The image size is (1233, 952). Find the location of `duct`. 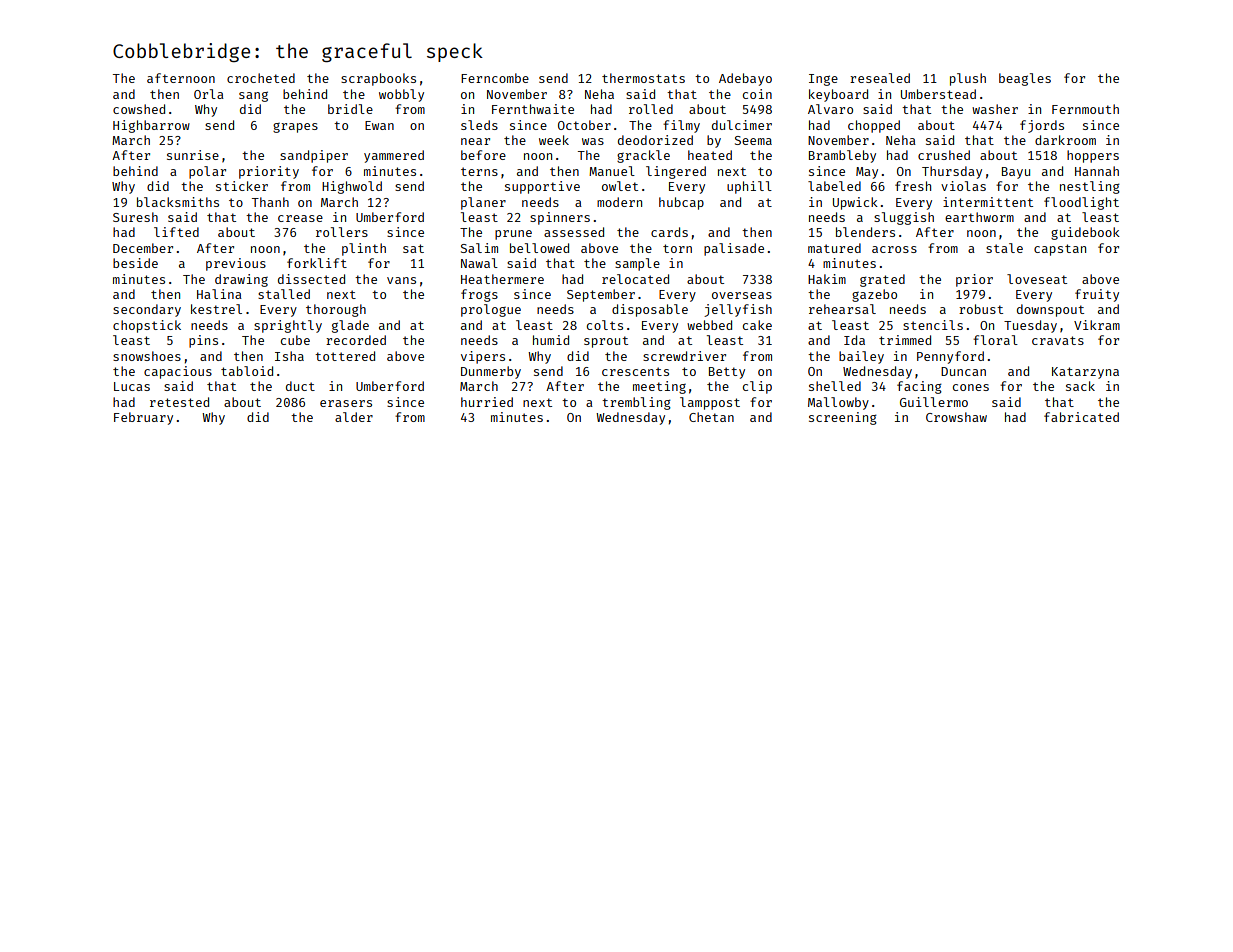

duct is located at coordinates (300, 386).
